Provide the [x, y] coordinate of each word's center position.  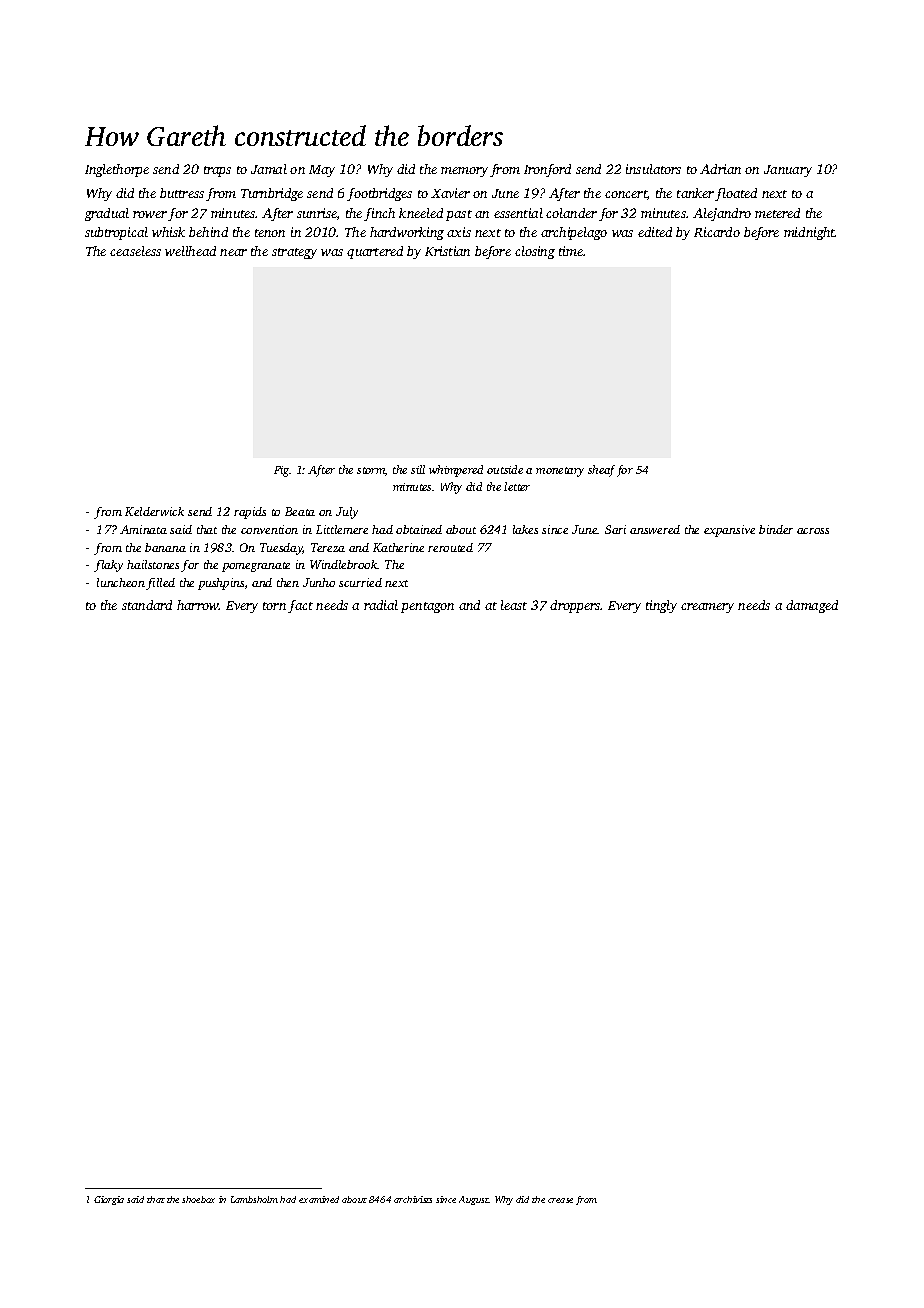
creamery [707, 608]
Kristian [447, 251]
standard [147, 605]
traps [217, 171]
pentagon [427, 607]
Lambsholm [254, 1199]
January [788, 171]
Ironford [547, 170]
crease [560, 1200]
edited [655, 232]
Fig [281, 471]
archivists [413, 1199]
